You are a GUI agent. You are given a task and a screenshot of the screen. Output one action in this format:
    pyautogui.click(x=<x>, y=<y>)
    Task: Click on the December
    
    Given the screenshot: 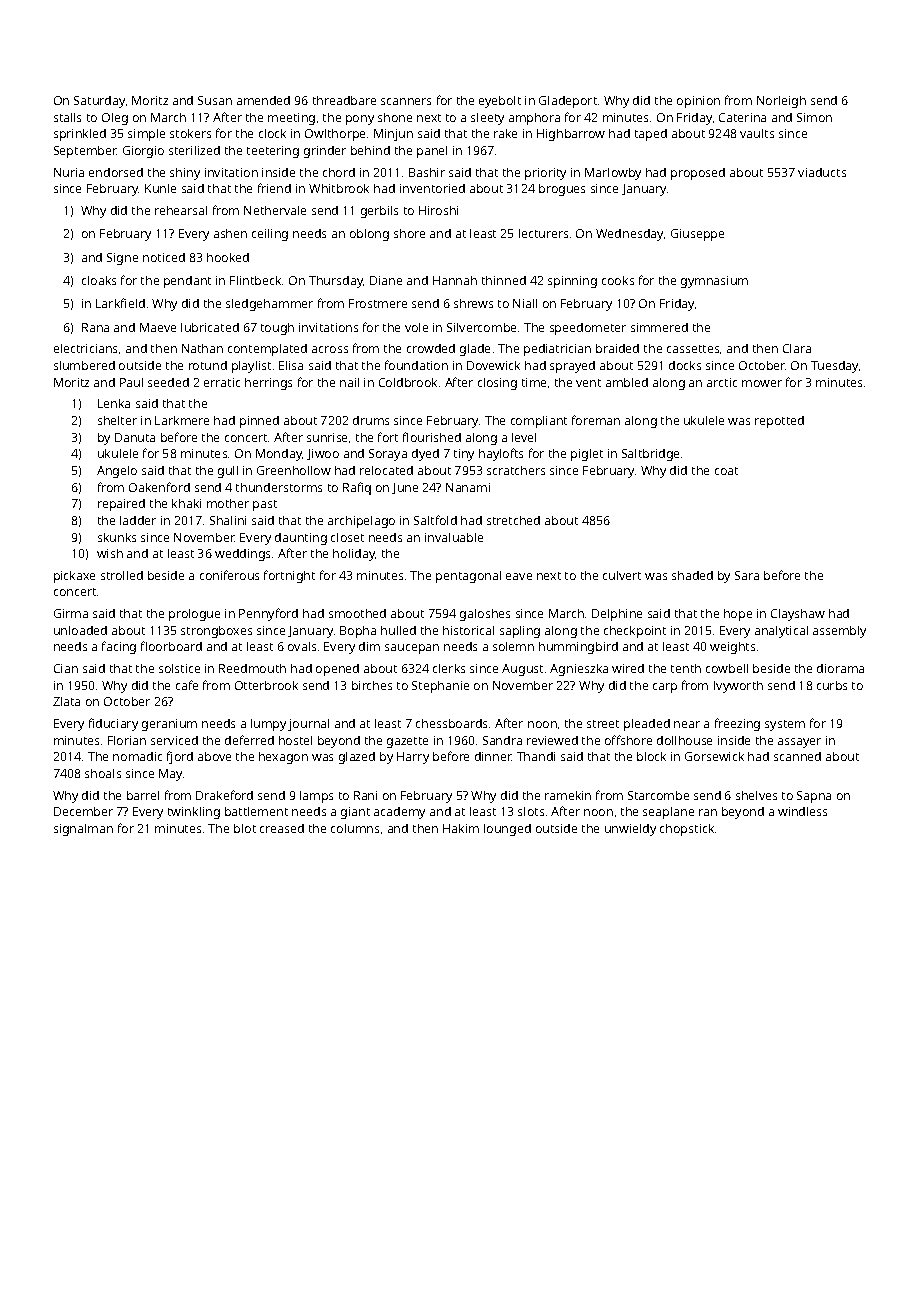 What is the action you would take?
    pyautogui.click(x=83, y=811)
